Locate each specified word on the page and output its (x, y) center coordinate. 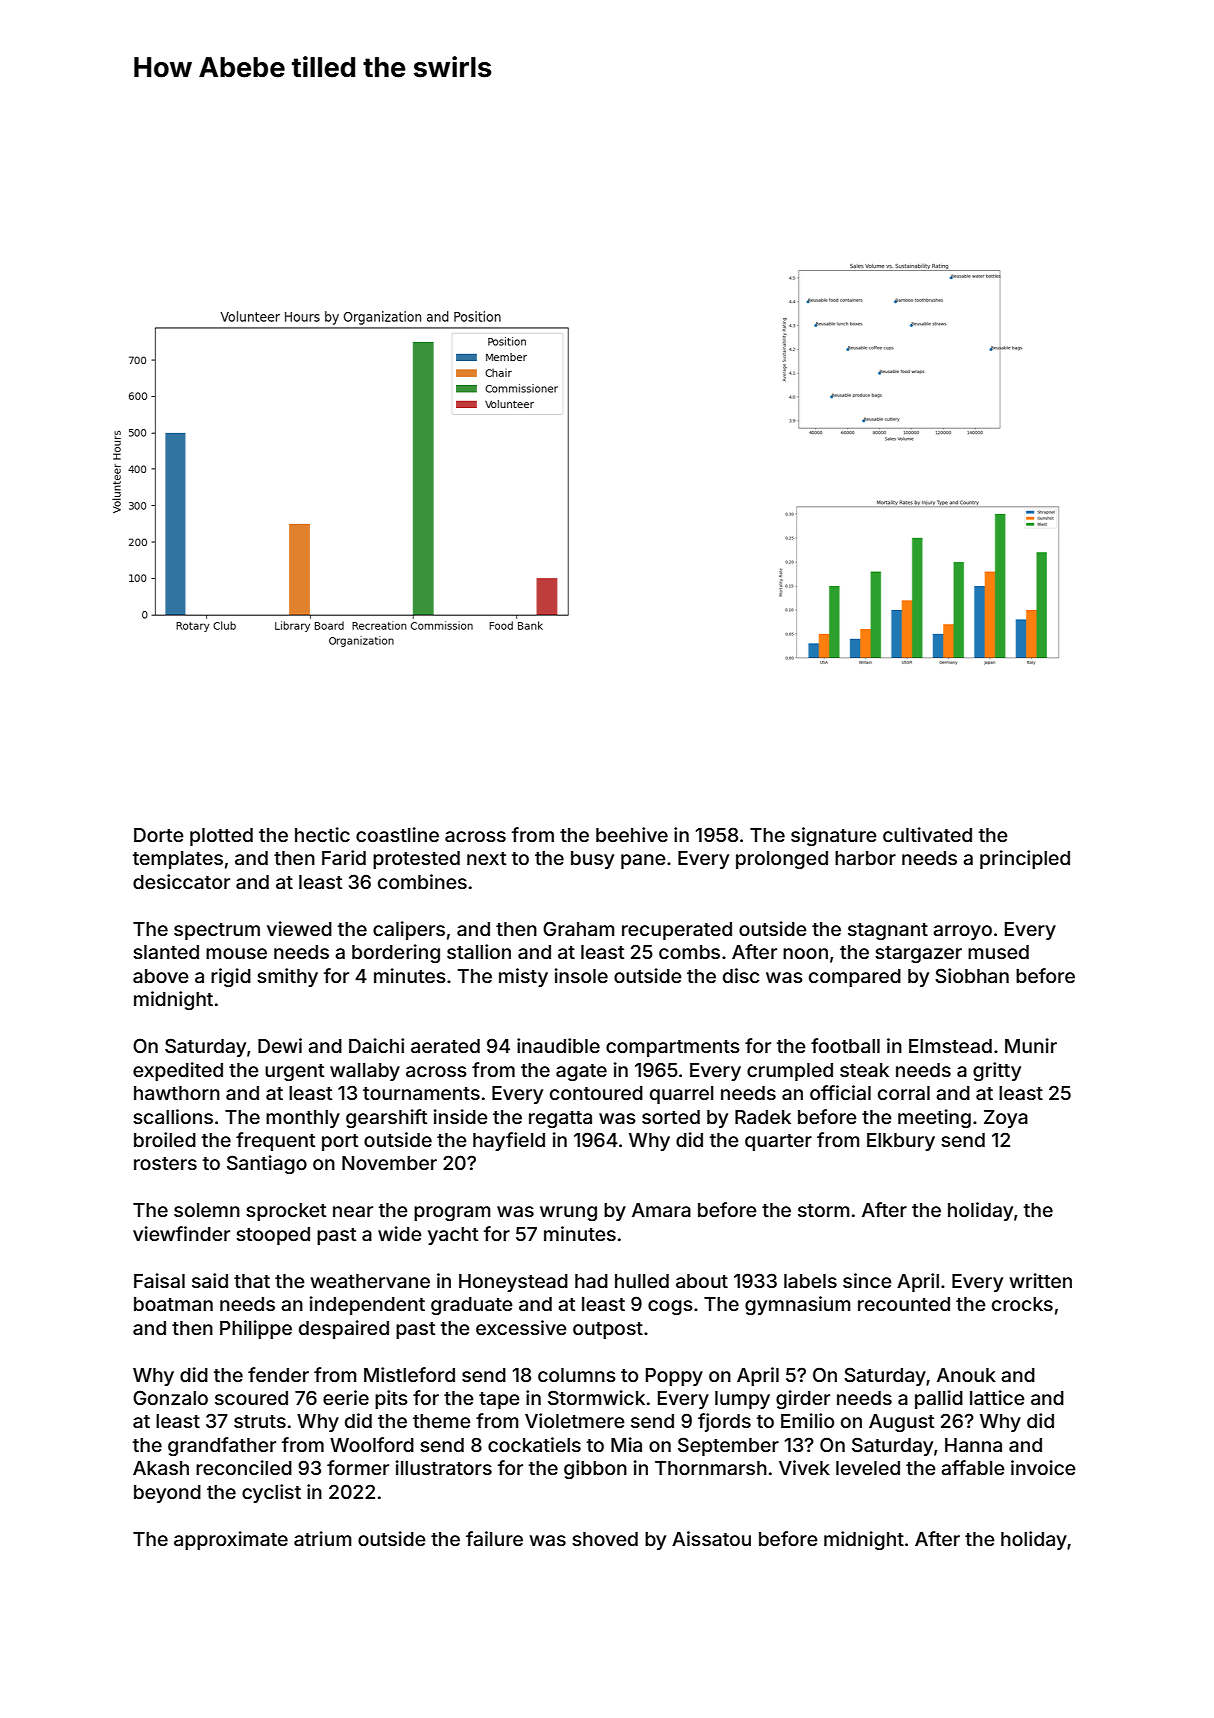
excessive (521, 1327)
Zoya (1006, 1119)
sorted (671, 1117)
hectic (322, 834)
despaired (344, 1329)
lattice (997, 1397)
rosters (165, 1163)
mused (998, 952)
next (486, 858)
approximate (231, 1540)
